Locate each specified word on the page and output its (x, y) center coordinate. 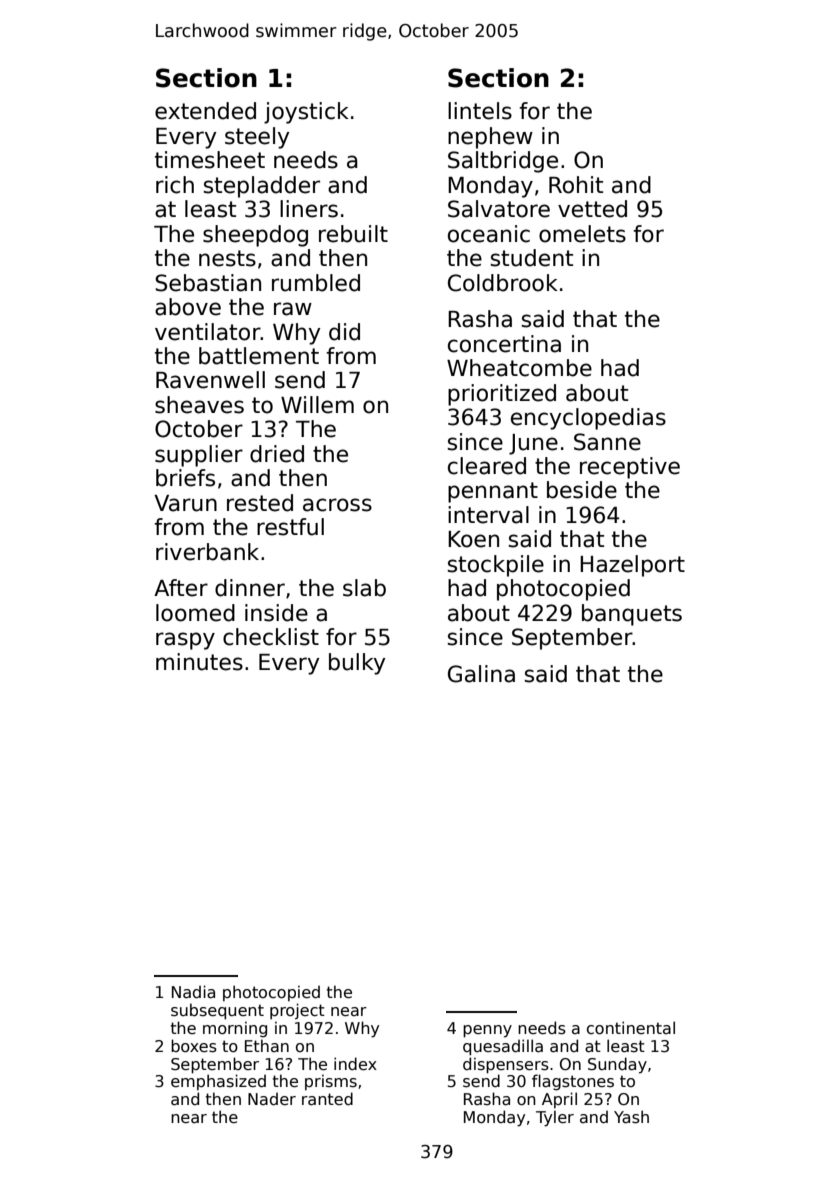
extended (205, 111)
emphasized (218, 1082)
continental (631, 1027)
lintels (480, 111)
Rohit (576, 185)
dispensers (506, 1065)
